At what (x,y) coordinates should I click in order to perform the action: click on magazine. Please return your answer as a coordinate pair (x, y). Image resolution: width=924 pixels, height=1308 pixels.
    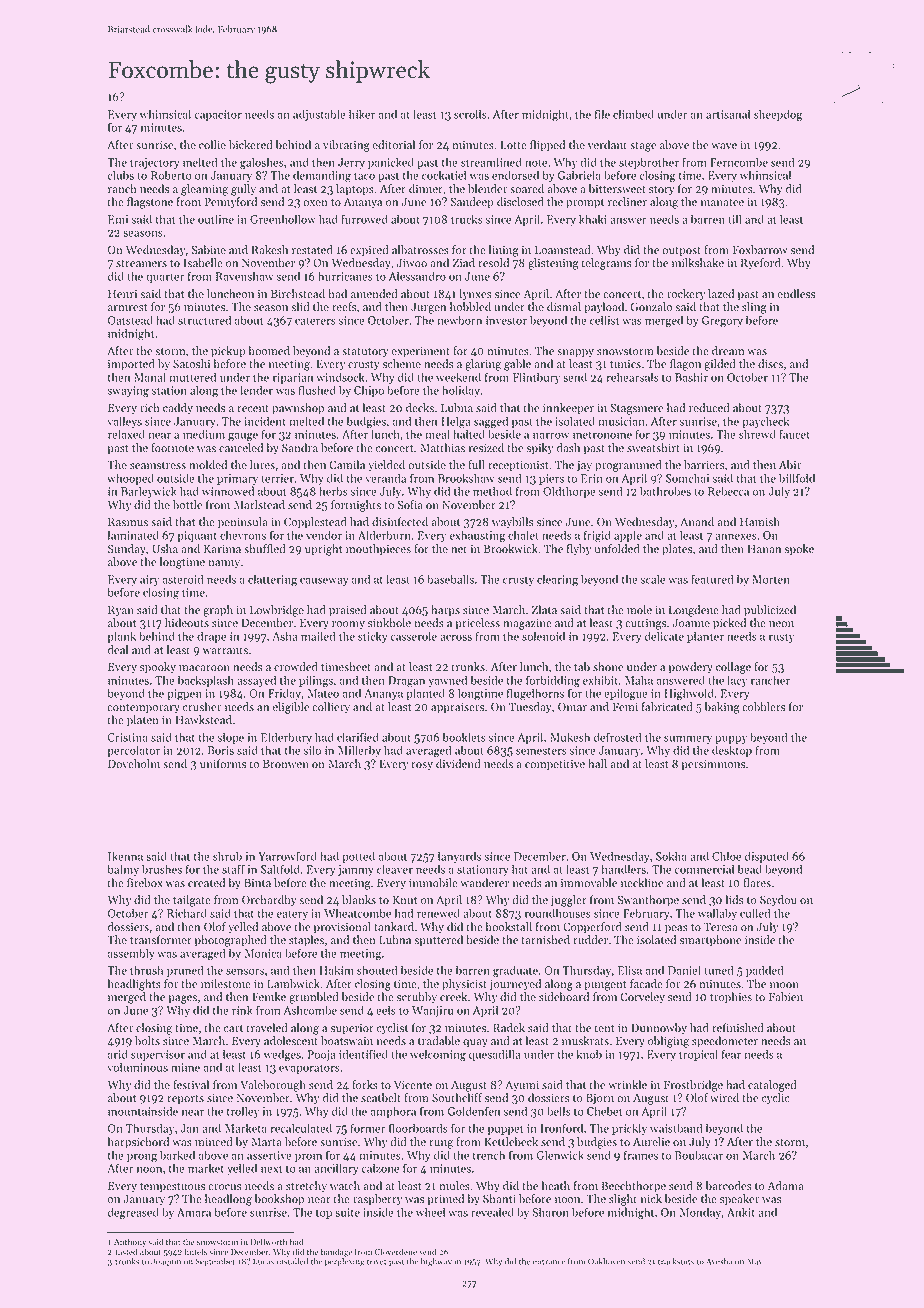
    Looking at the image, I should click on (527, 624).
